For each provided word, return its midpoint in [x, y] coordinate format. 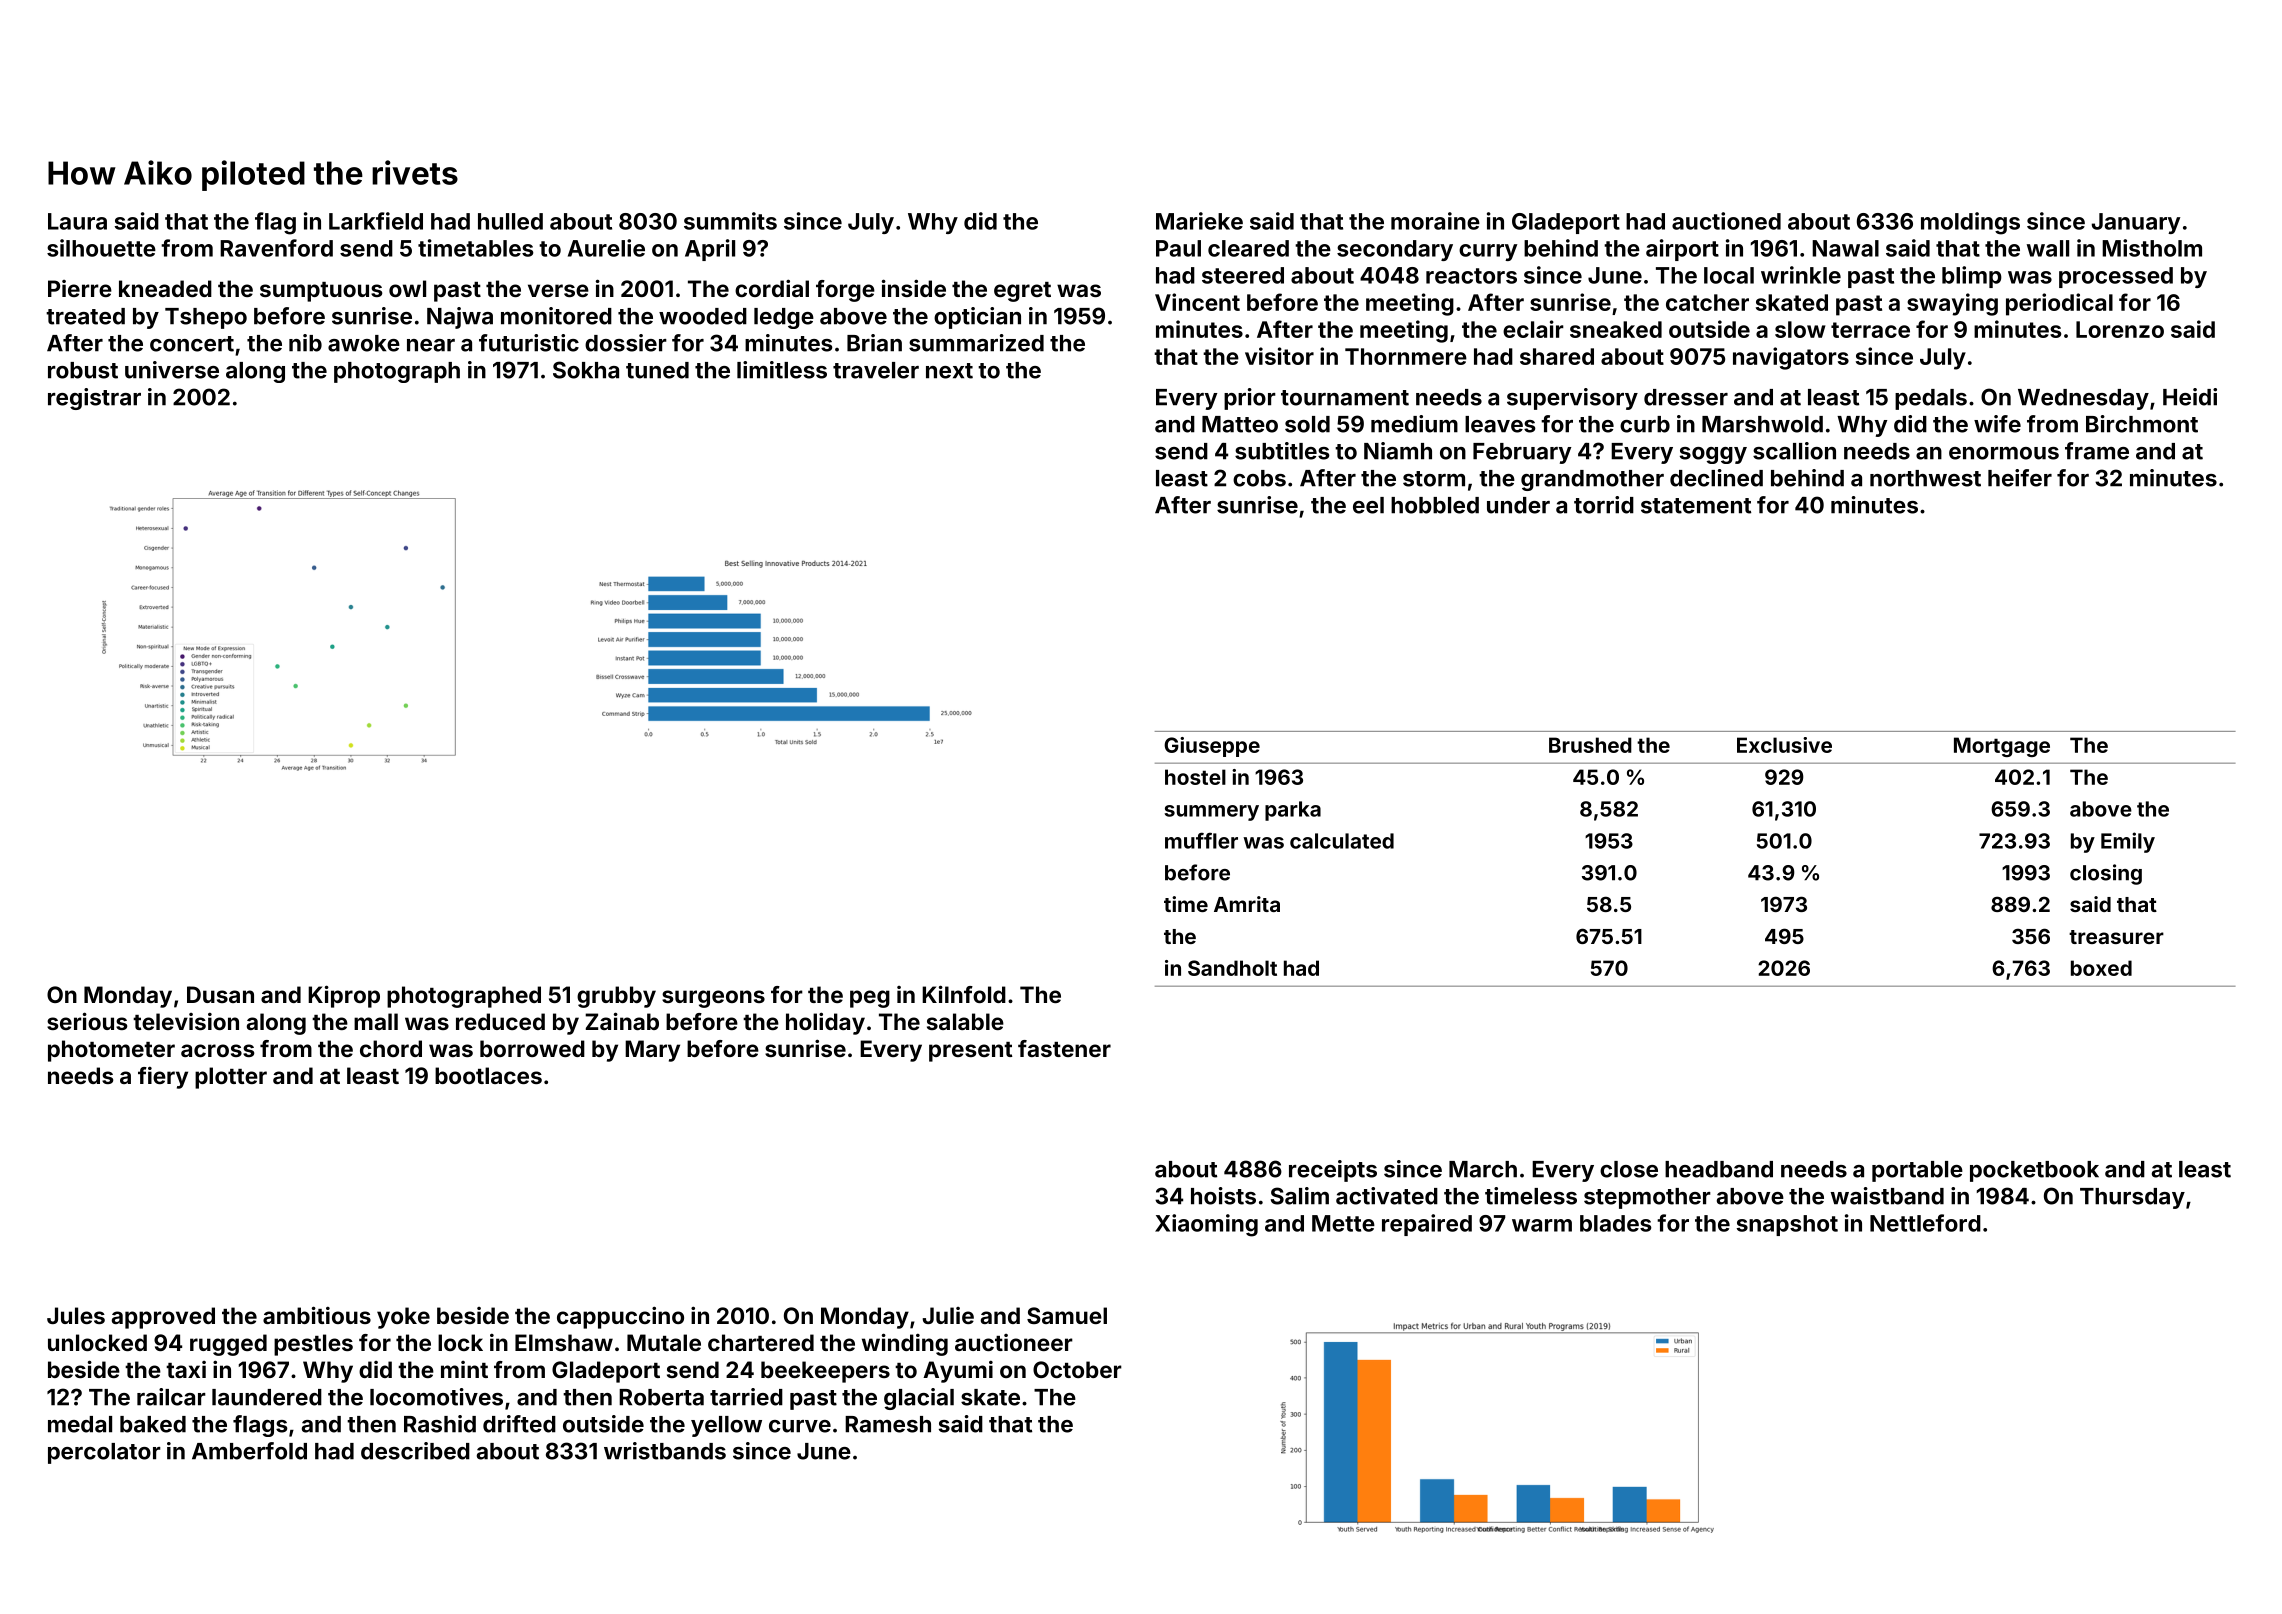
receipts [1333, 1171]
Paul [1178, 248]
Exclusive [1784, 745]
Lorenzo [2120, 329]
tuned [657, 370]
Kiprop [344, 996]
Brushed [1590, 745]
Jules [76, 1315]
